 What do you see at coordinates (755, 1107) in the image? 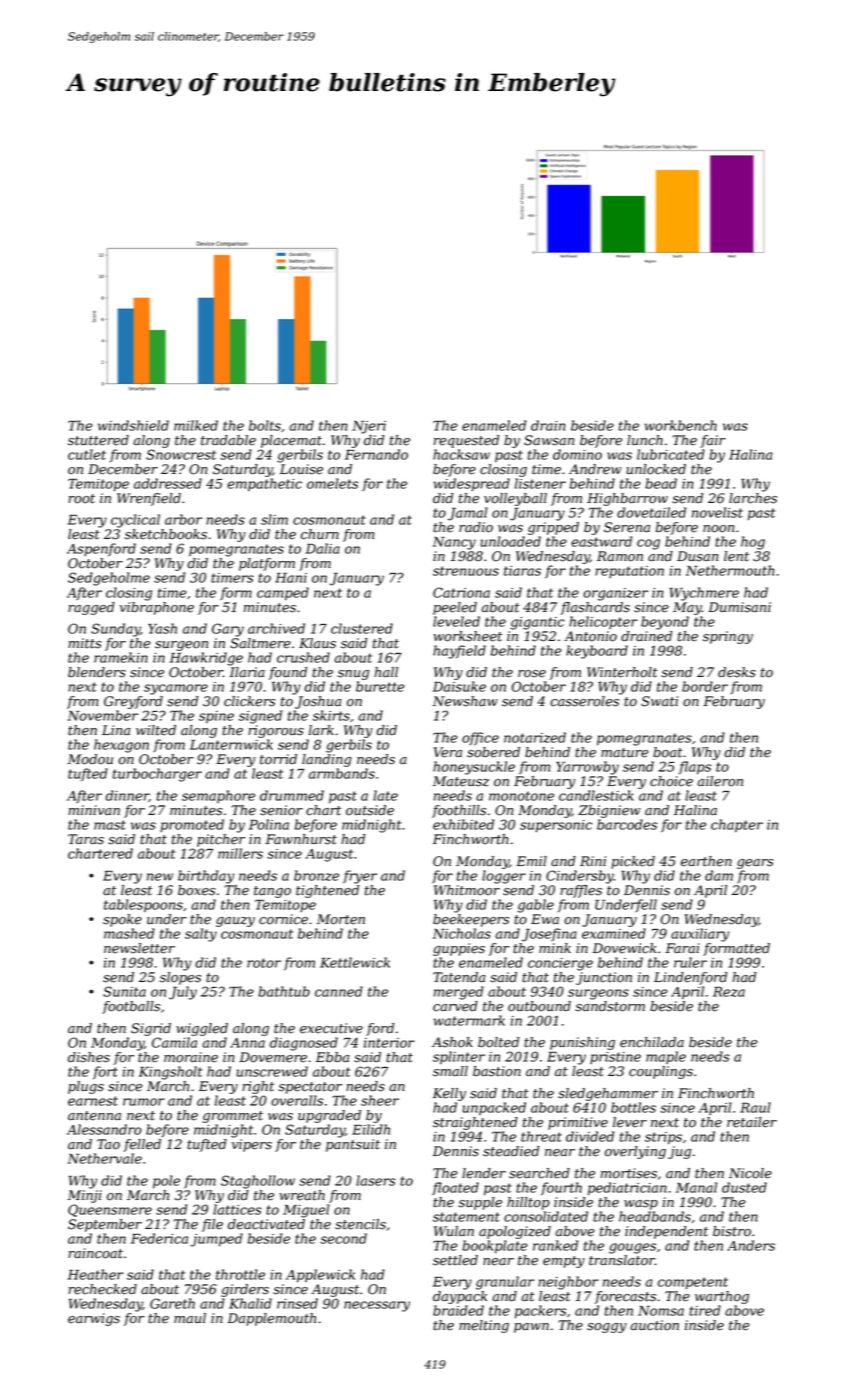
I see `Raul` at bounding box center [755, 1107].
